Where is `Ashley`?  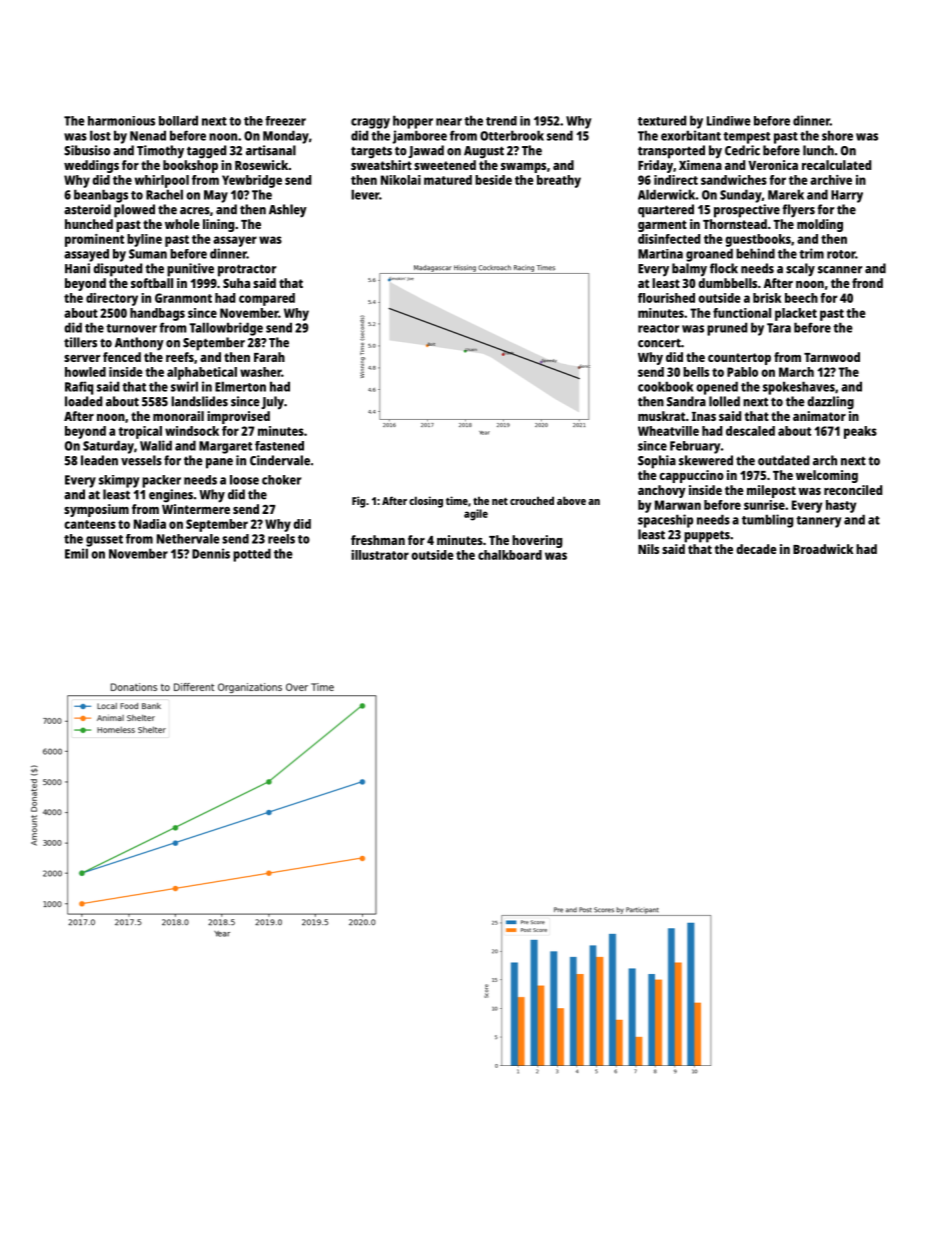 Ashley is located at coordinates (288, 211).
